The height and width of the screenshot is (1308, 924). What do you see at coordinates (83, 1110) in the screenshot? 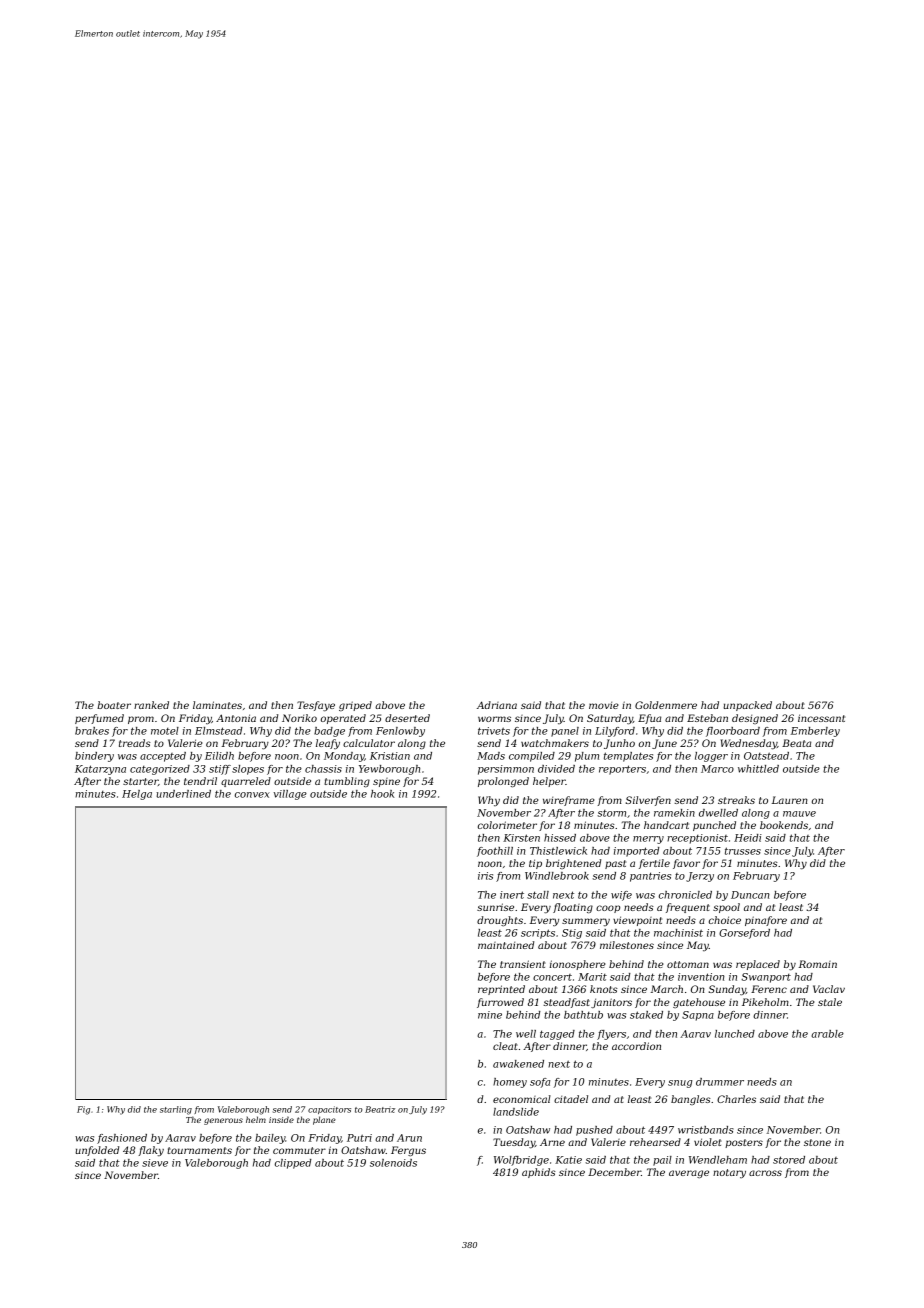
I see `Fig` at bounding box center [83, 1110].
